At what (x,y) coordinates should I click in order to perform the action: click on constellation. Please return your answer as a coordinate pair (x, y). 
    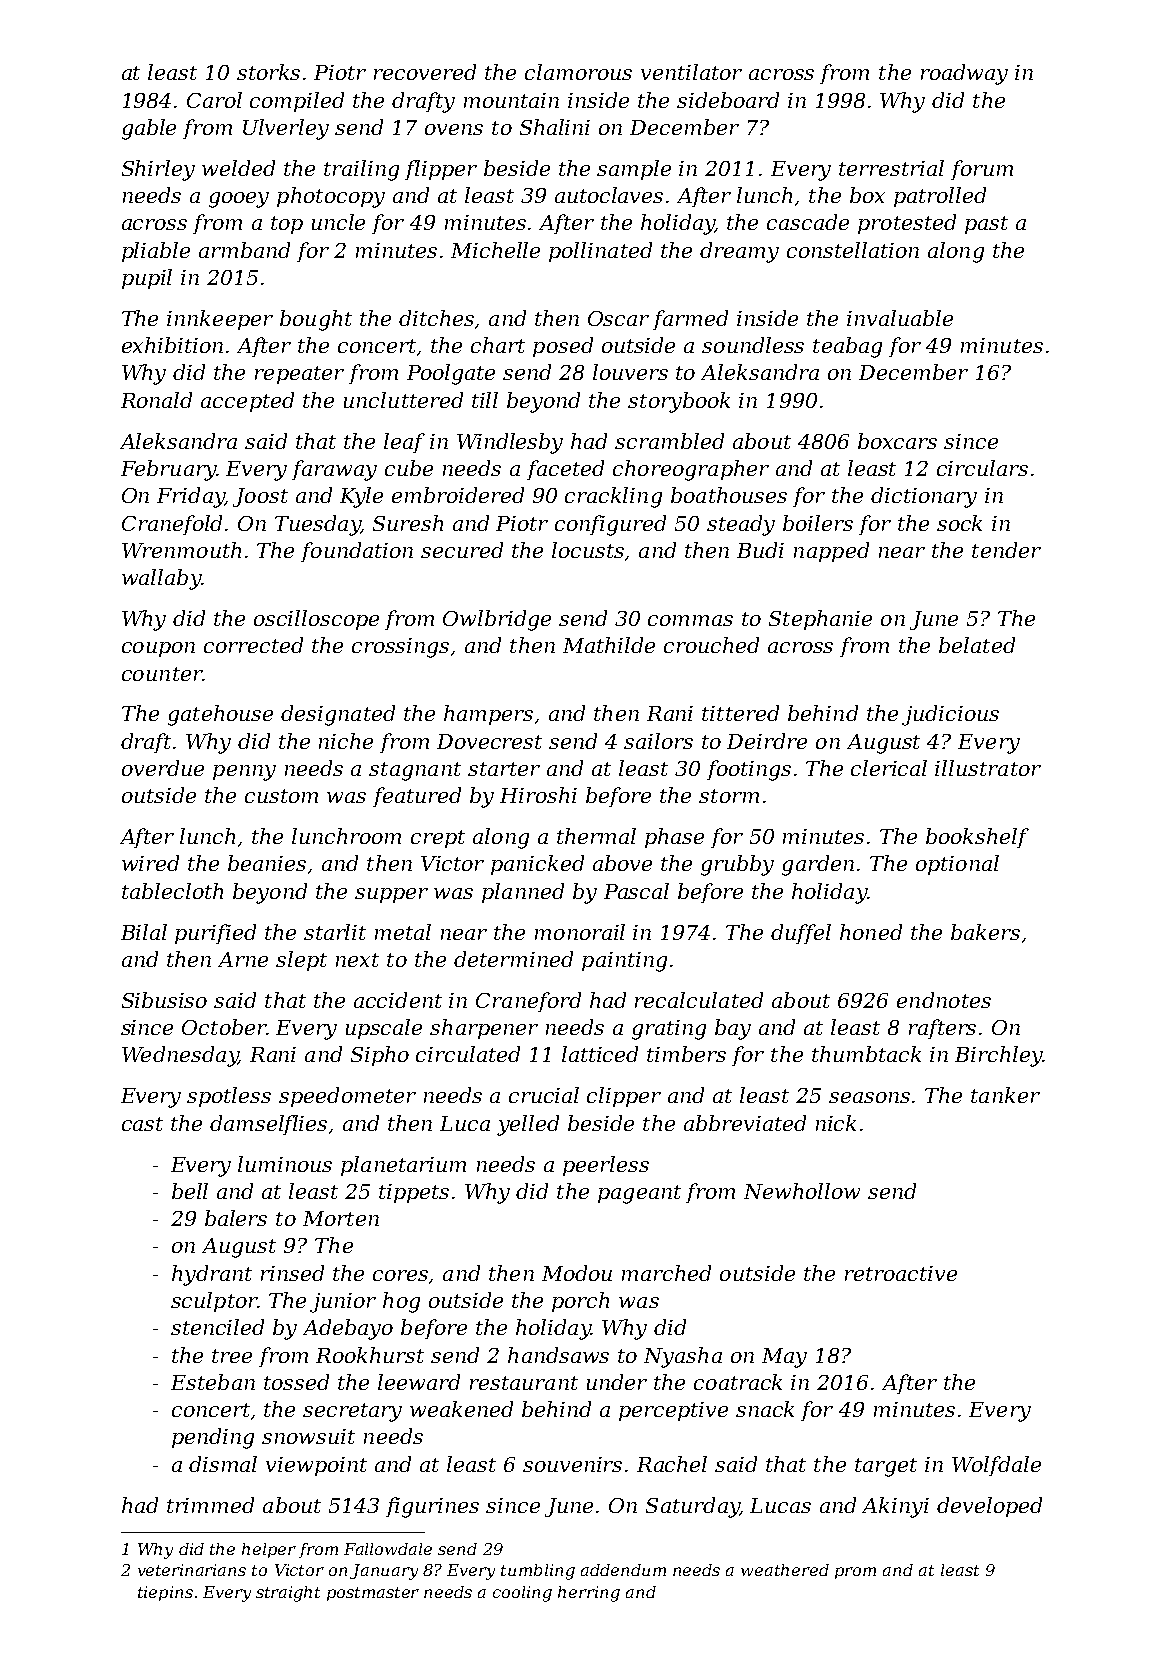
    Looking at the image, I should click on (853, 250).
